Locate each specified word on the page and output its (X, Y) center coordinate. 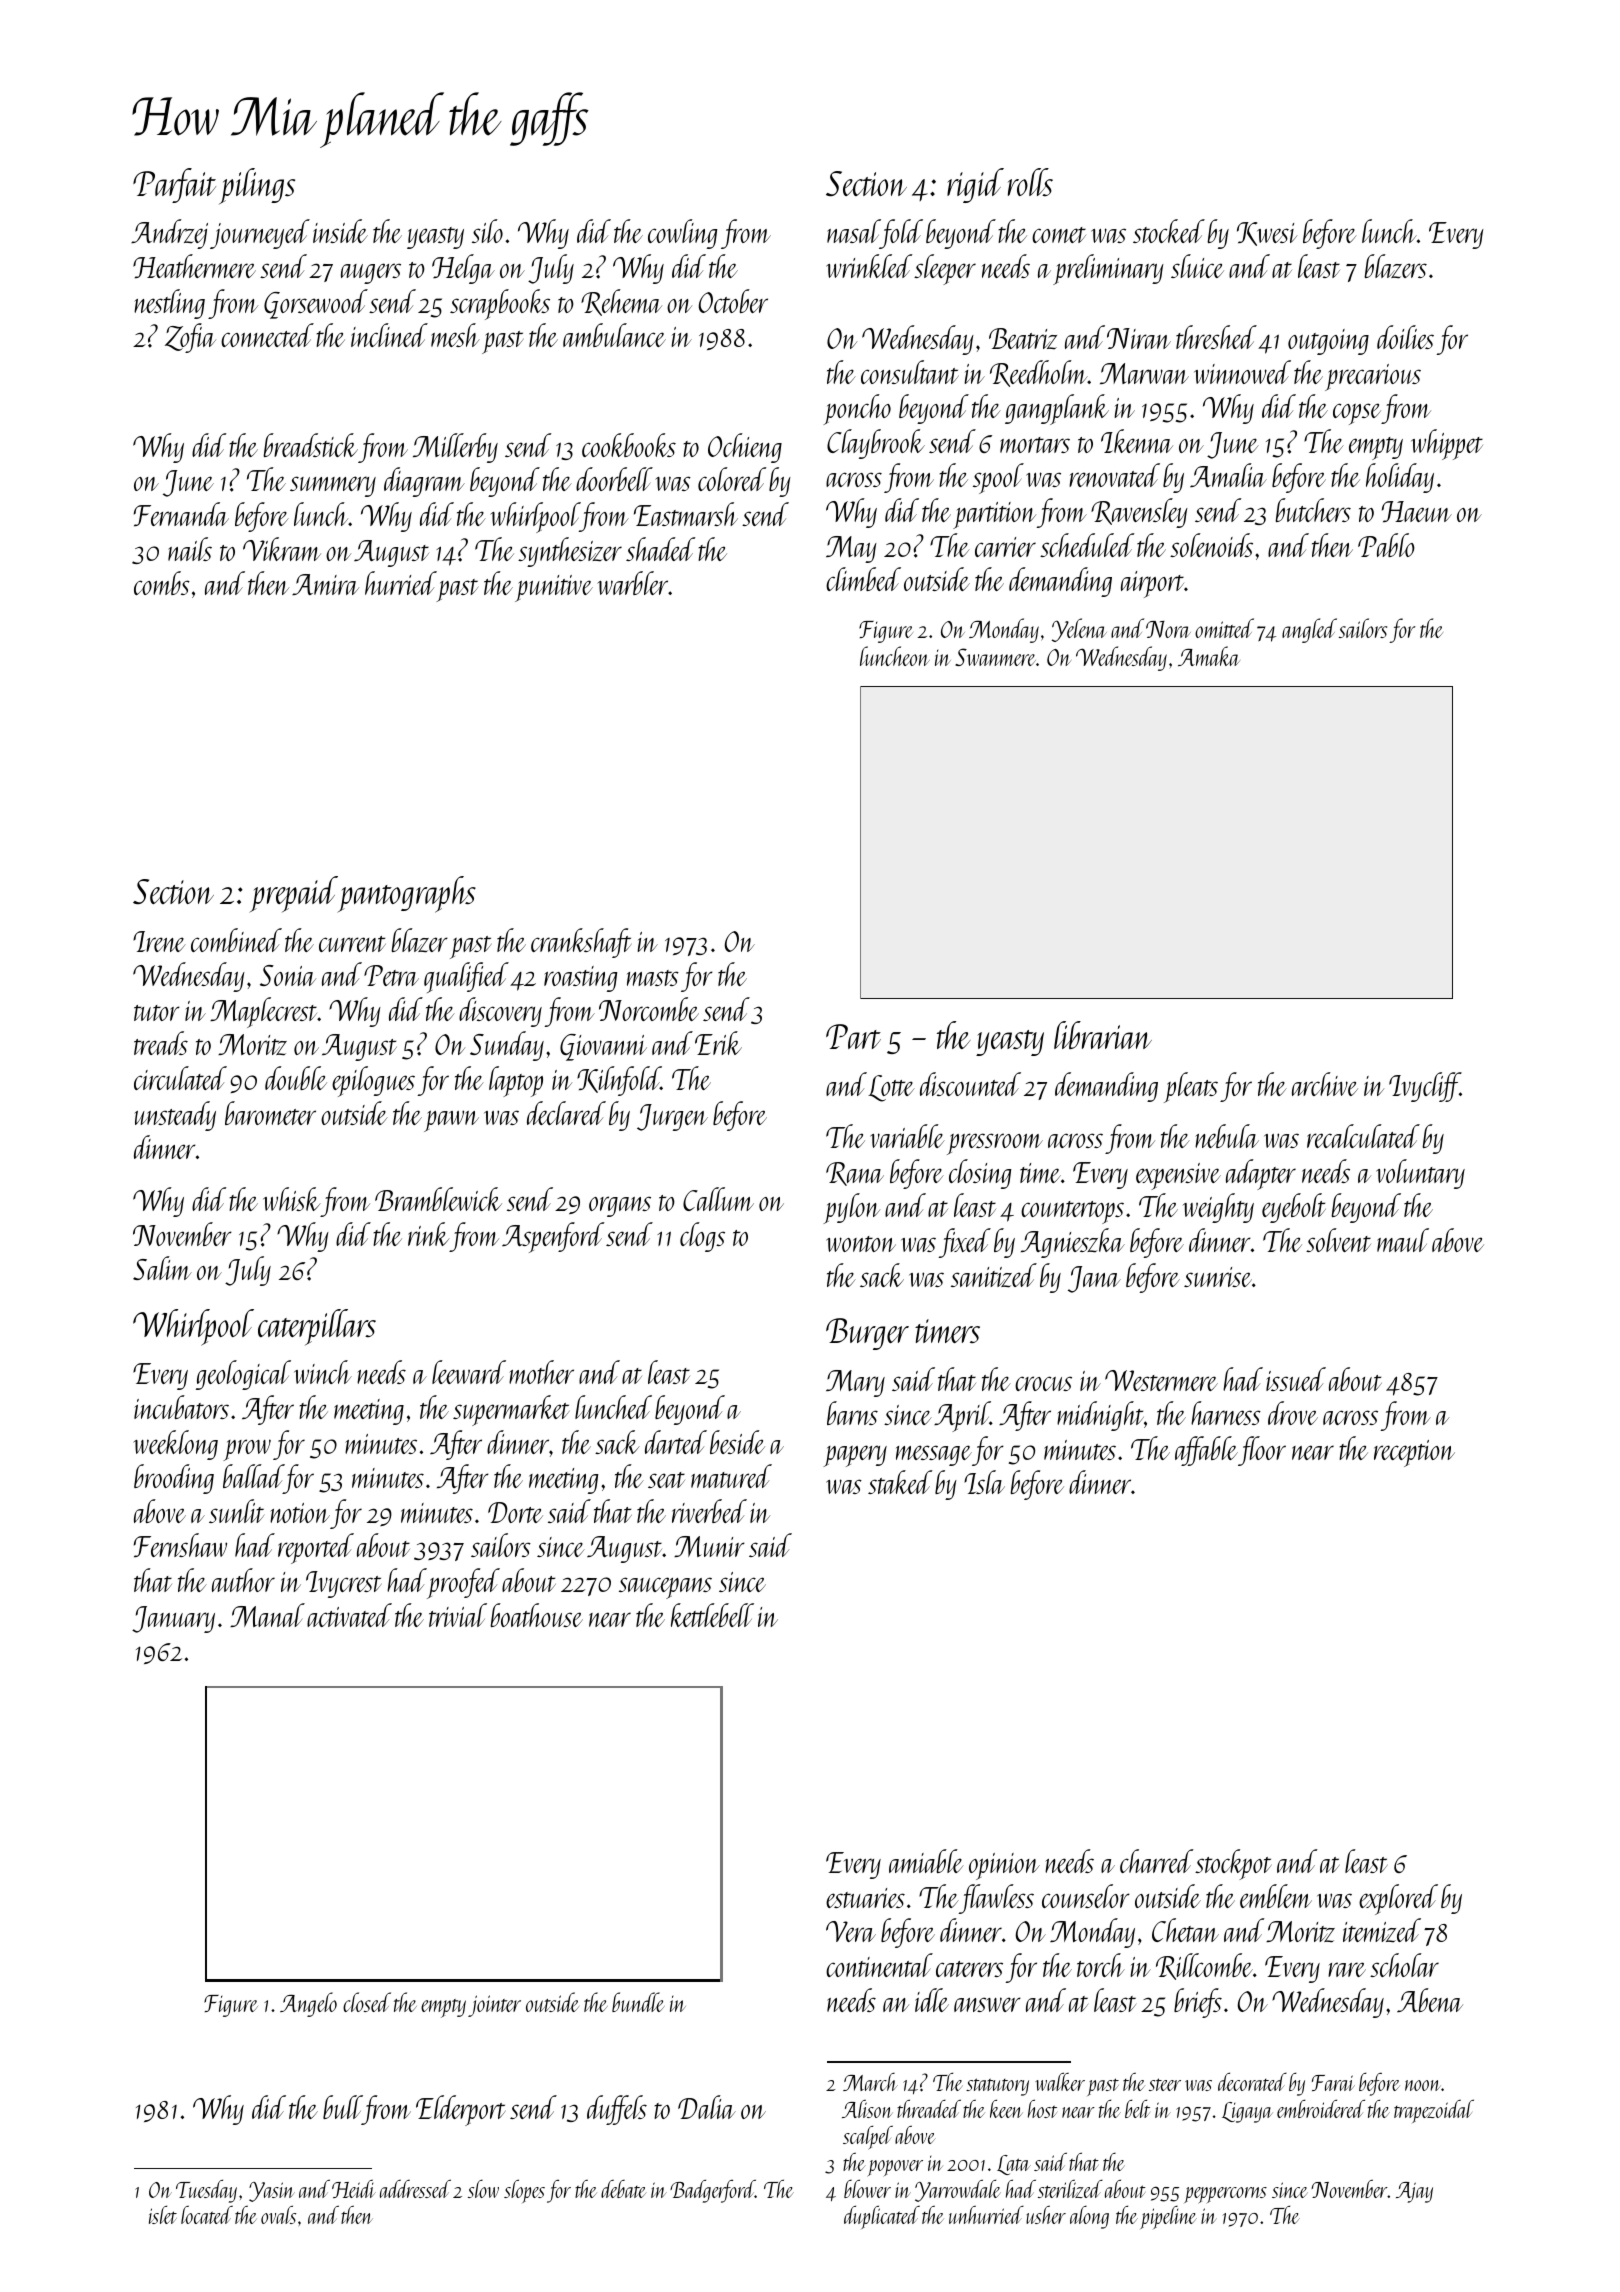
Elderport (460, 2110)
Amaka (1209, 656)
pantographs (407, 894)
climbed (863, 579)
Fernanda (181, 514)
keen (1006, 2108)
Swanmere (995, 657)
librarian (1103, 1035)
